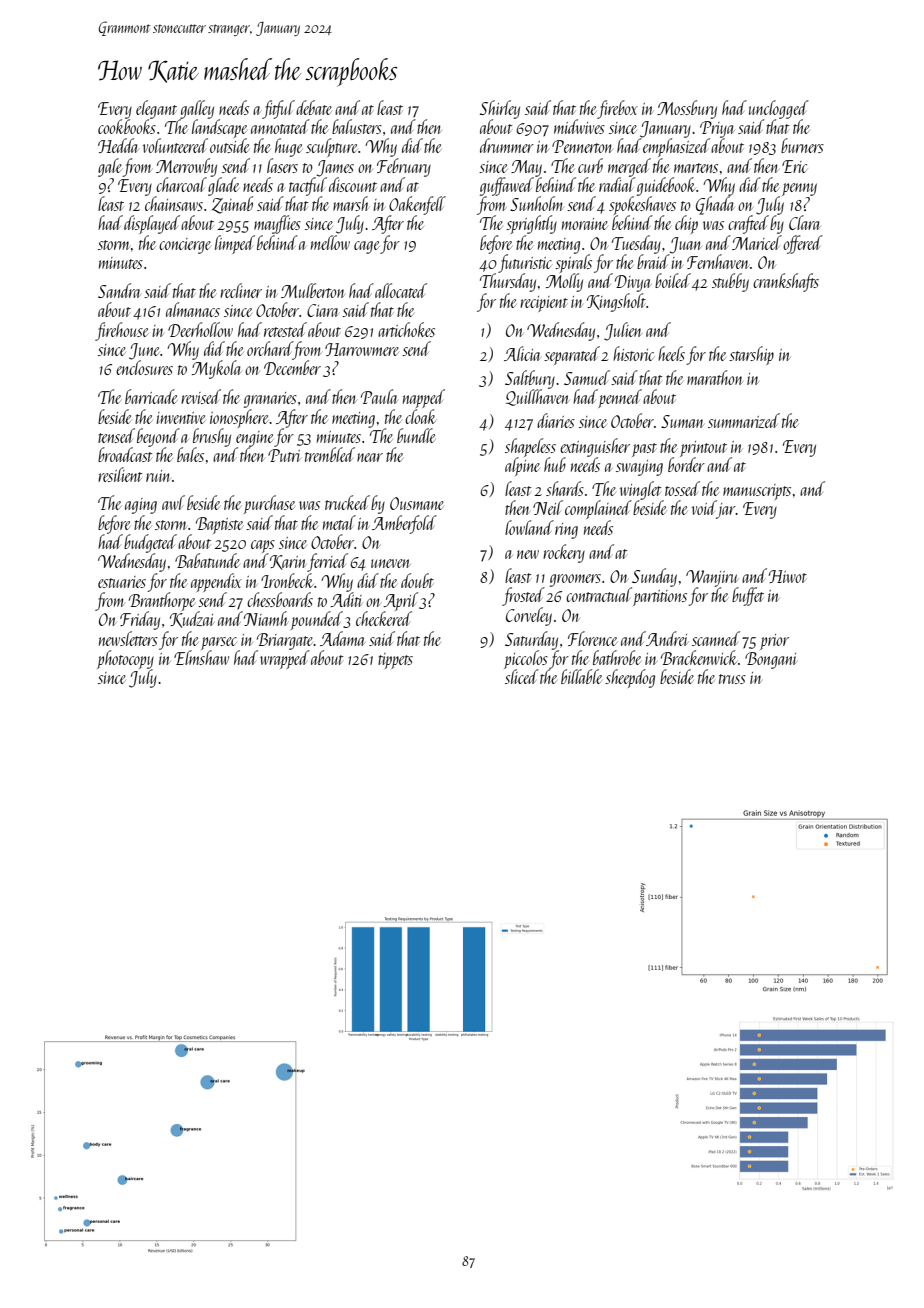 The image size is (924, 1308). I want to click on wrapped, so click(285, 659).
